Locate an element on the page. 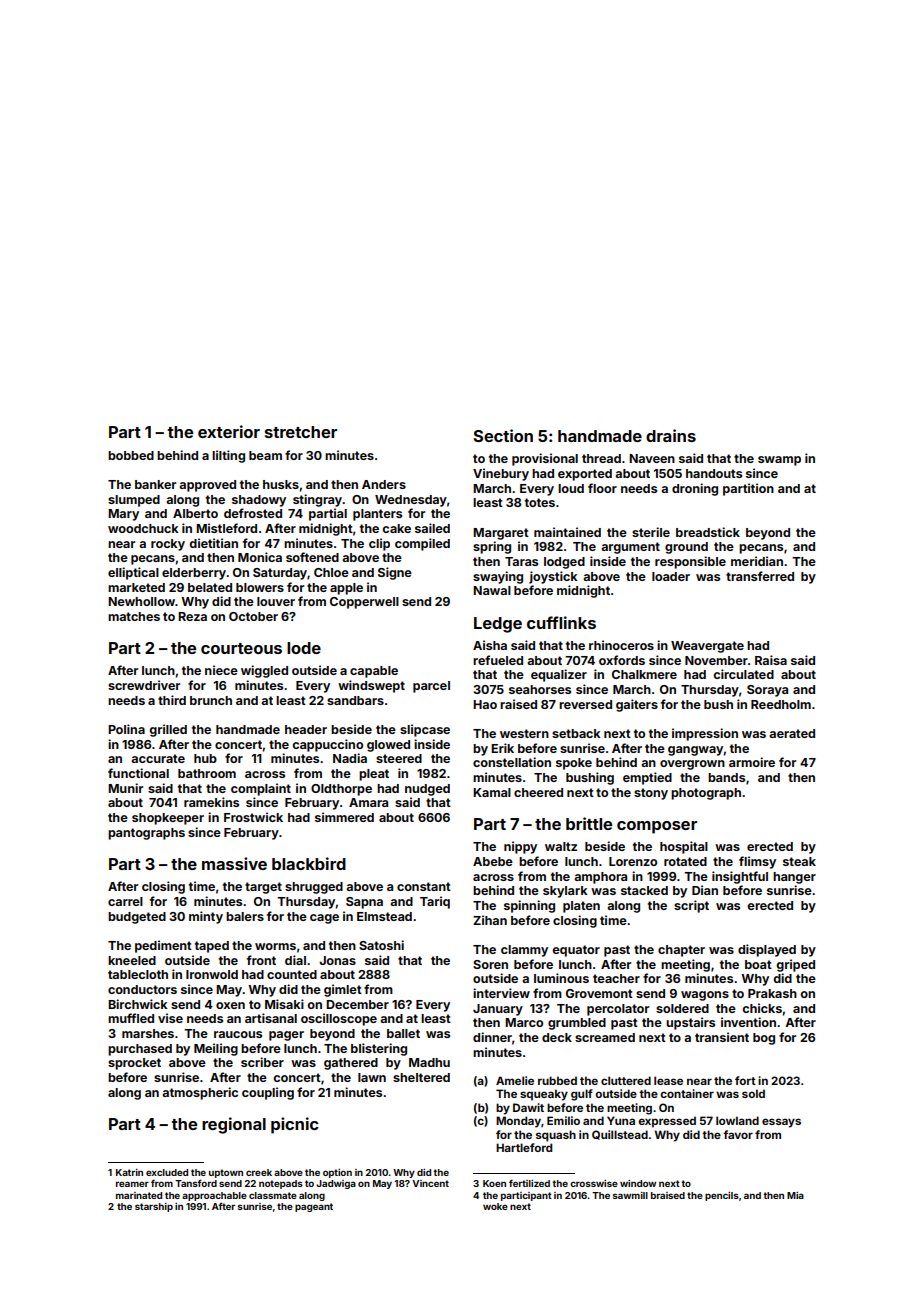 The height and width of the image is (1308, 924). exterior is located at coordinates (229, 431).
